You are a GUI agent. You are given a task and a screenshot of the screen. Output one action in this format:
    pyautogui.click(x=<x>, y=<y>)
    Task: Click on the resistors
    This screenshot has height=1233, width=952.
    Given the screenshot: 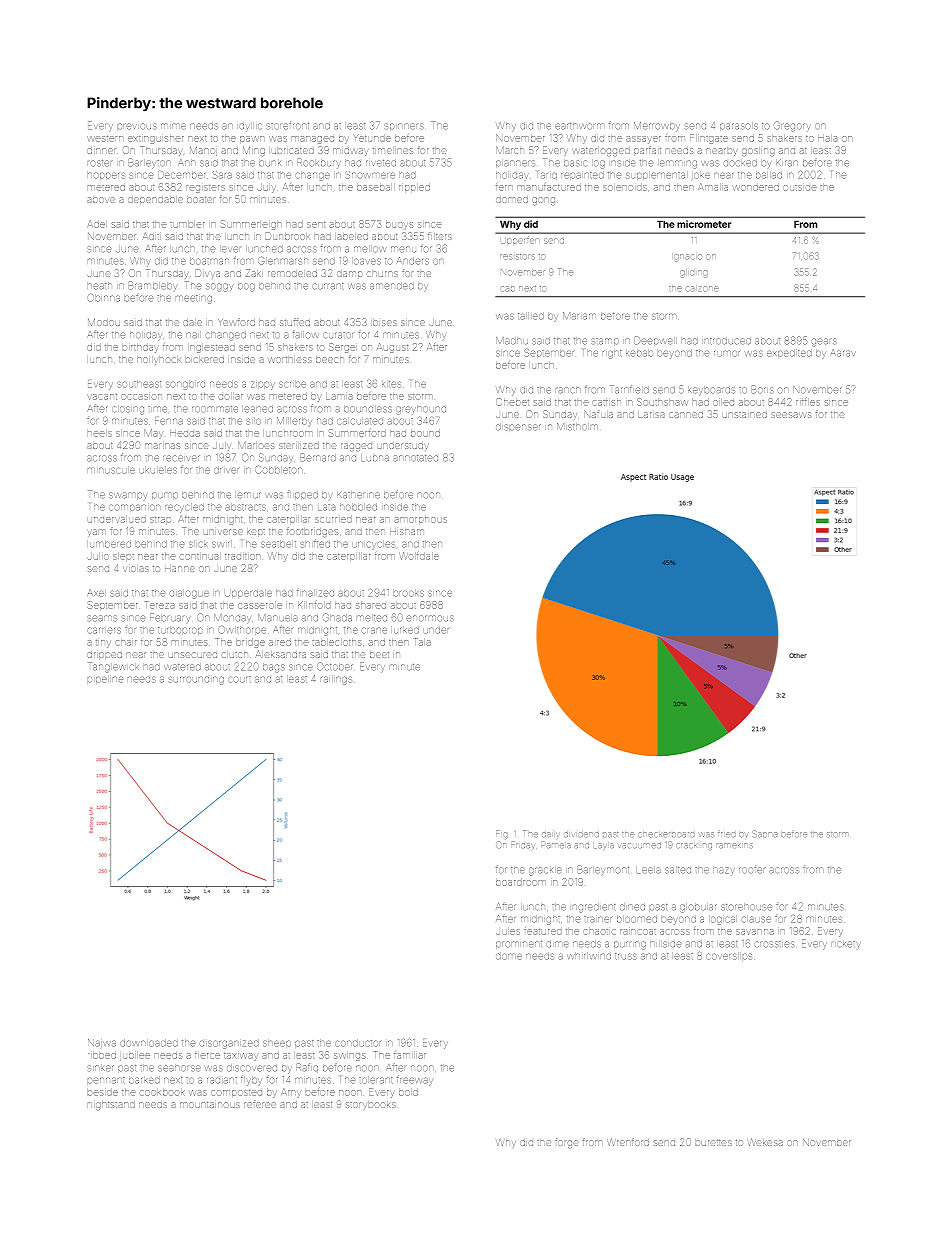 What is the action you would take?
    pyautogui.click(x=517, y=256)
